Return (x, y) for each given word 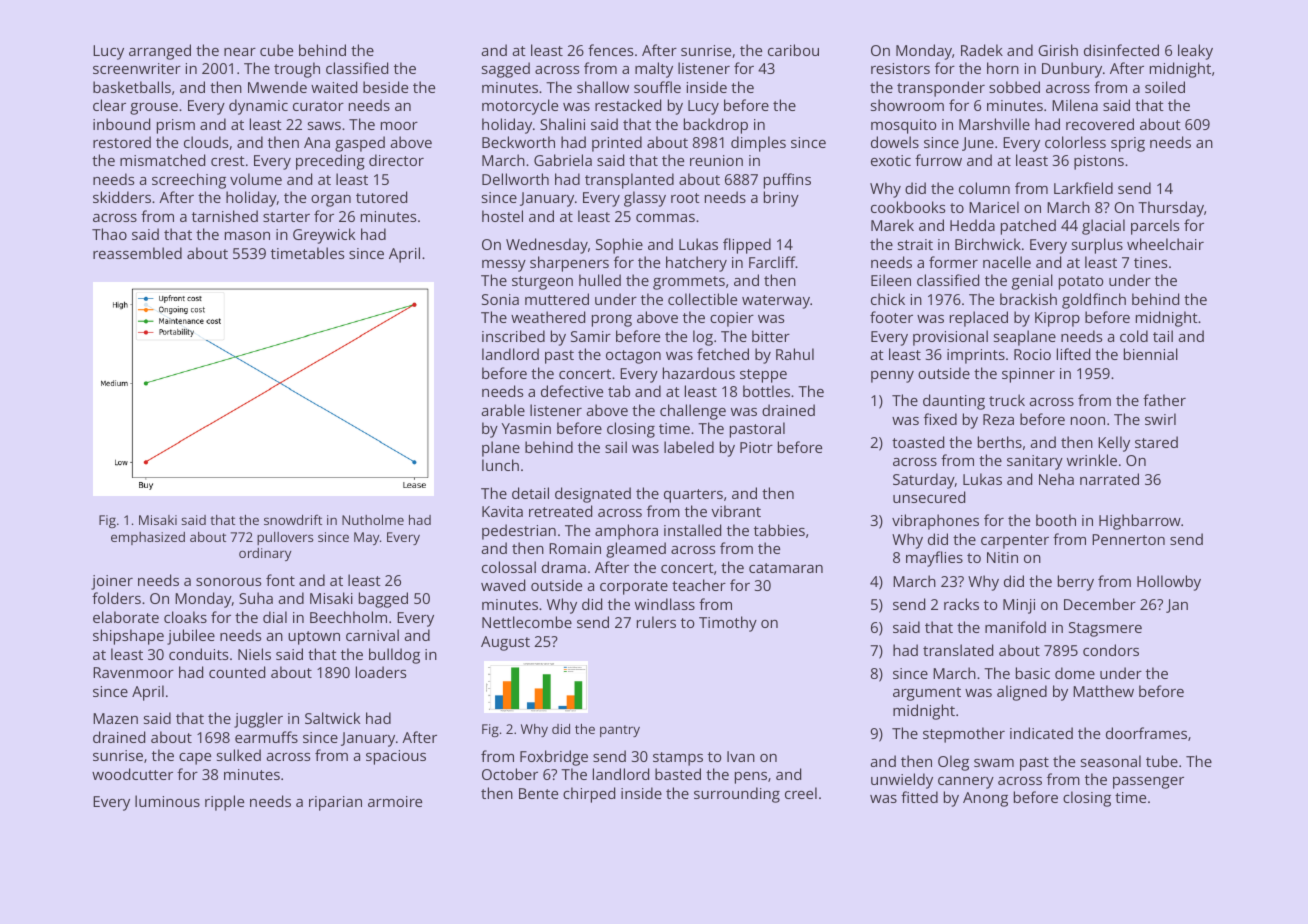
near (240, 52)
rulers (656, 622)
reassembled (137, 253)
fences (610, 50)
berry (1076, 583)
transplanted (629, 181)
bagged (383, 600)
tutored (381, 197)
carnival (372, 635)
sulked (239, 755)
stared (1156, 442)
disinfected (1121, 50)
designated (593, 495)
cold (1134, 336)
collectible (702, 299)
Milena (1075, 105)
